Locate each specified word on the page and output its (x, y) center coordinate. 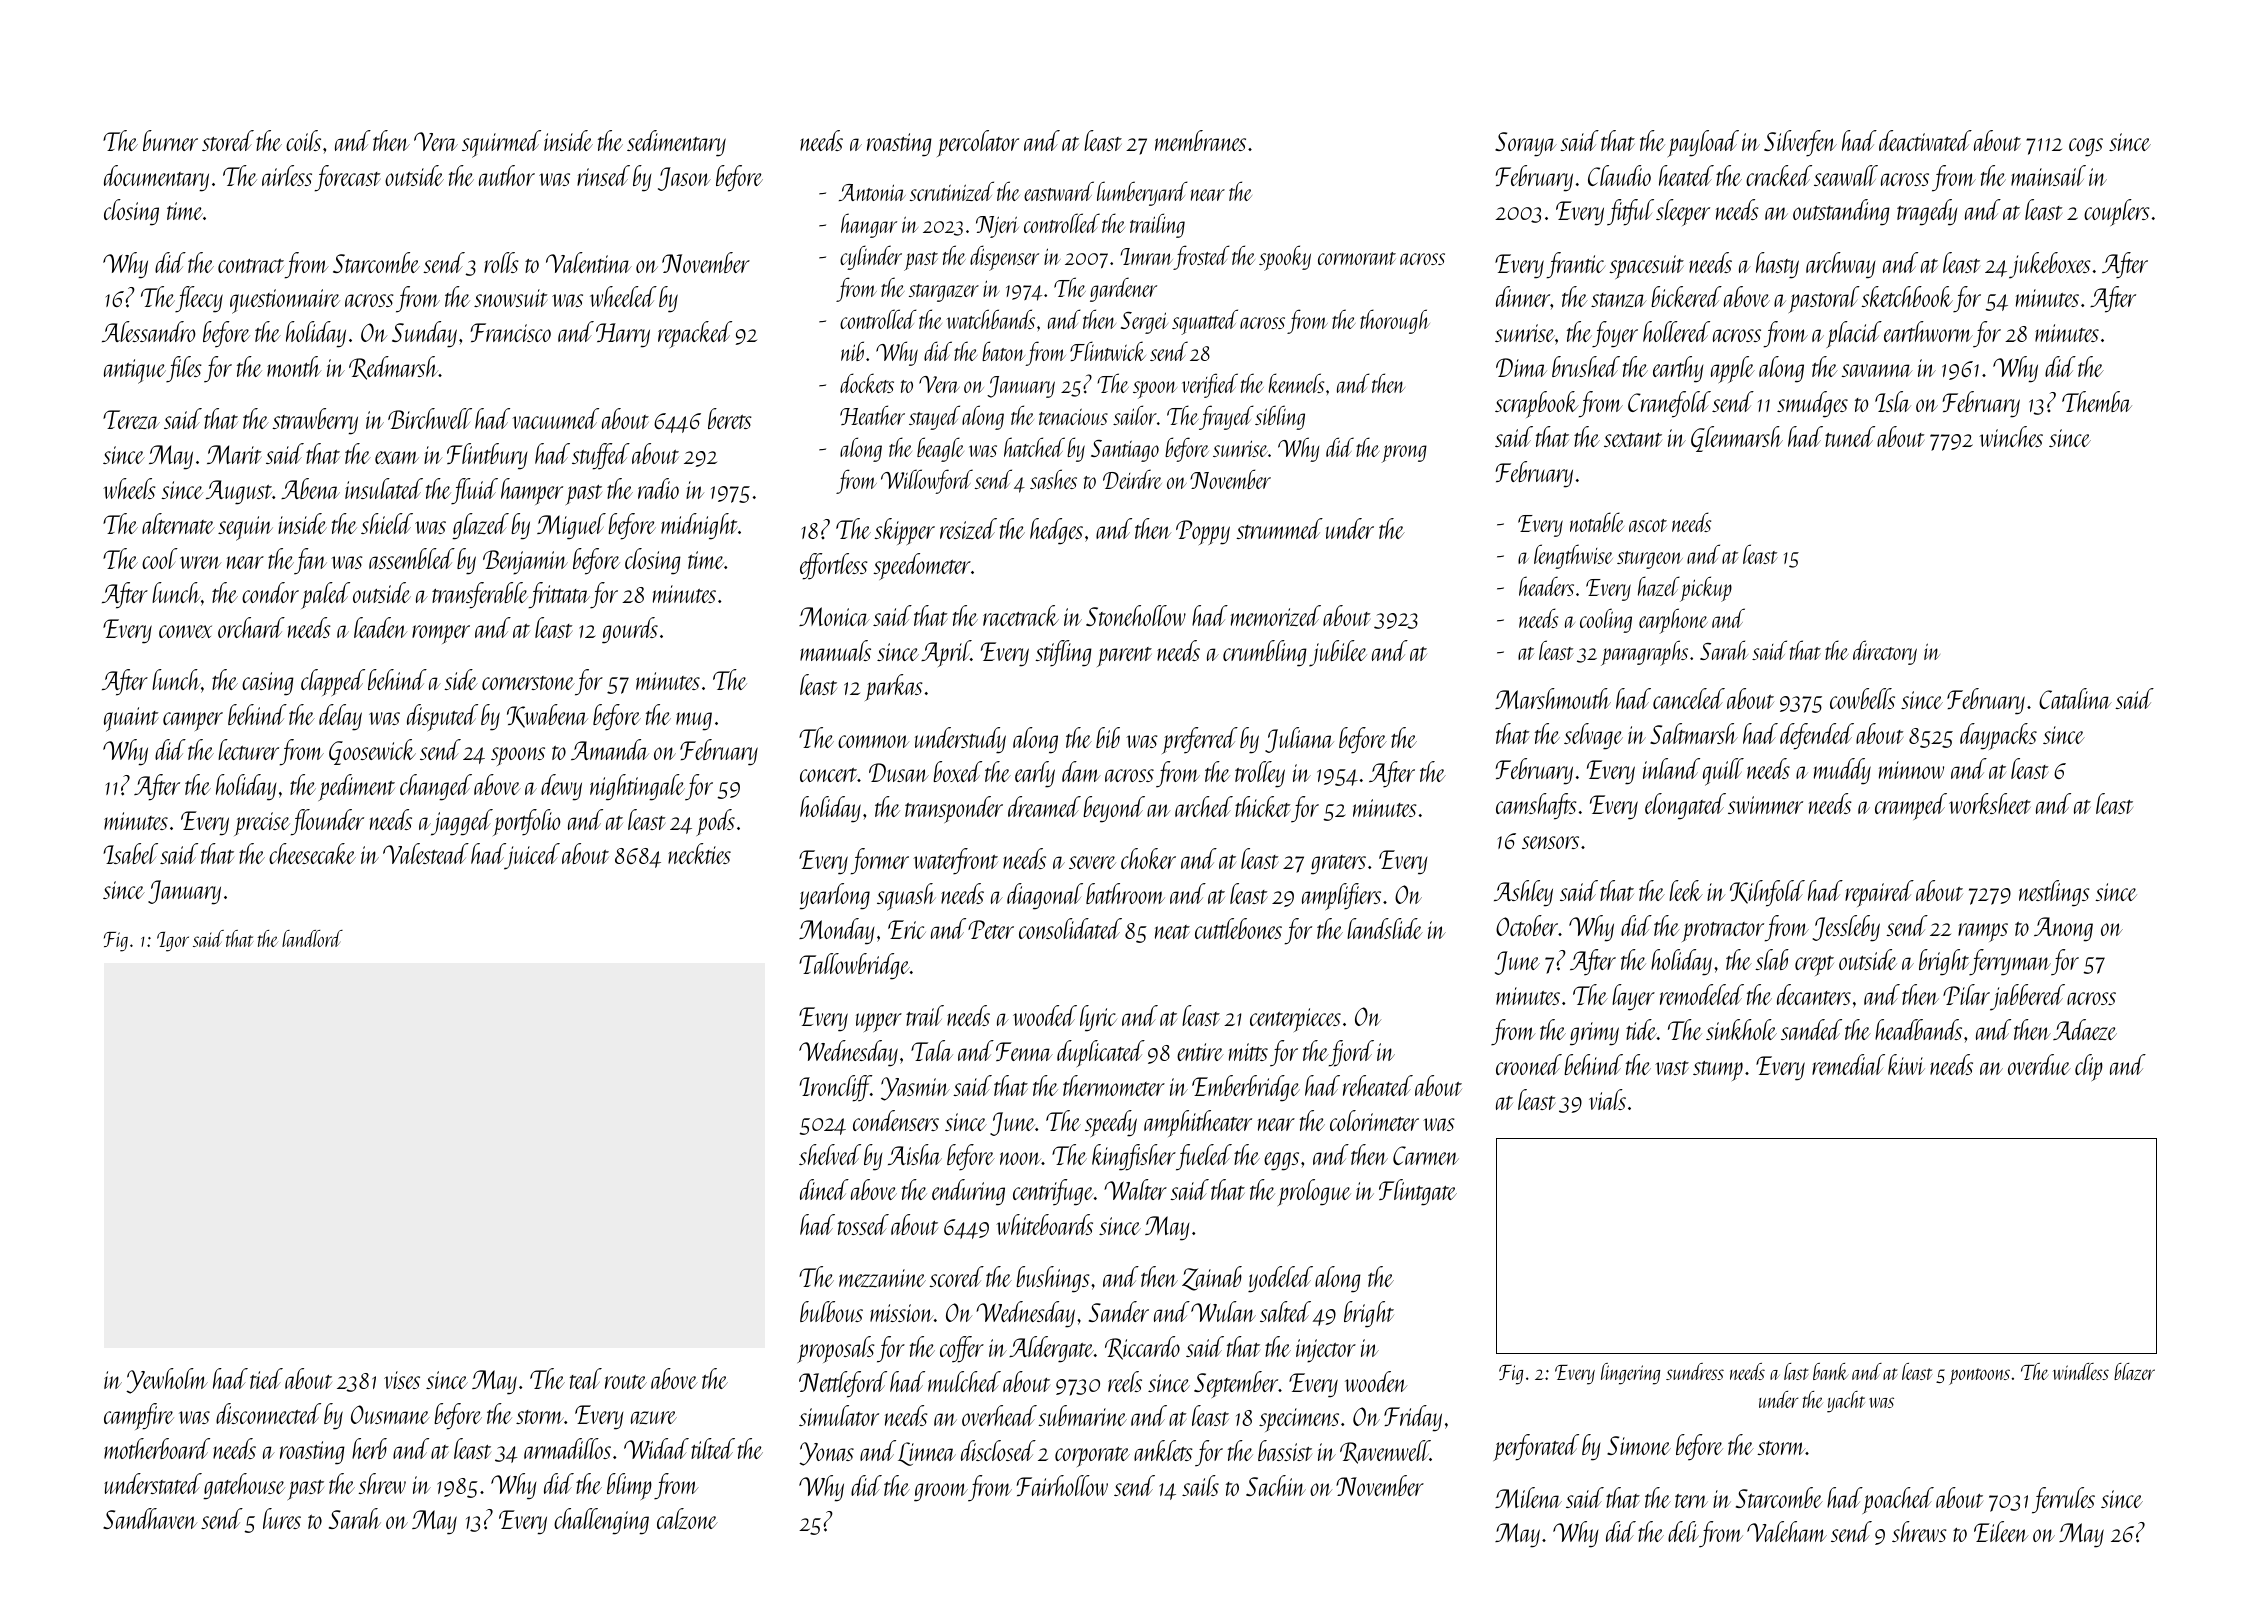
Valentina (589, 262)
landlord (312, 938)
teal (586, 1378)
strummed (1279, 528)
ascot (1648, 525)
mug (694, 721)
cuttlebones (1238, 928)
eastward (1059, 191)
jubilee (1338, 653)
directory (1885, 652)
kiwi (1906, 1064)
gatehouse (244, 1486)
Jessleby (1846, 928)
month (294, 366)
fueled (1204, 1157)
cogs (2086, 147)
